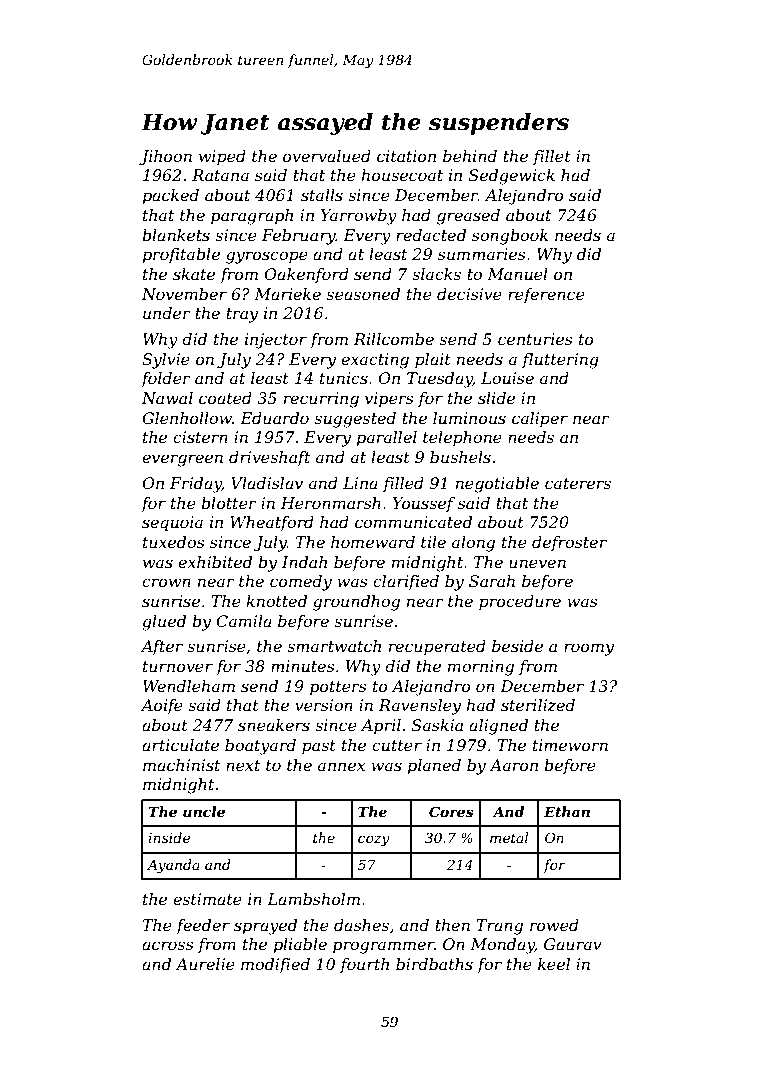  What do you see at coordinates (265, 927) in the screenshot?
I see `sprayed` at bounding box center [265, 927].
